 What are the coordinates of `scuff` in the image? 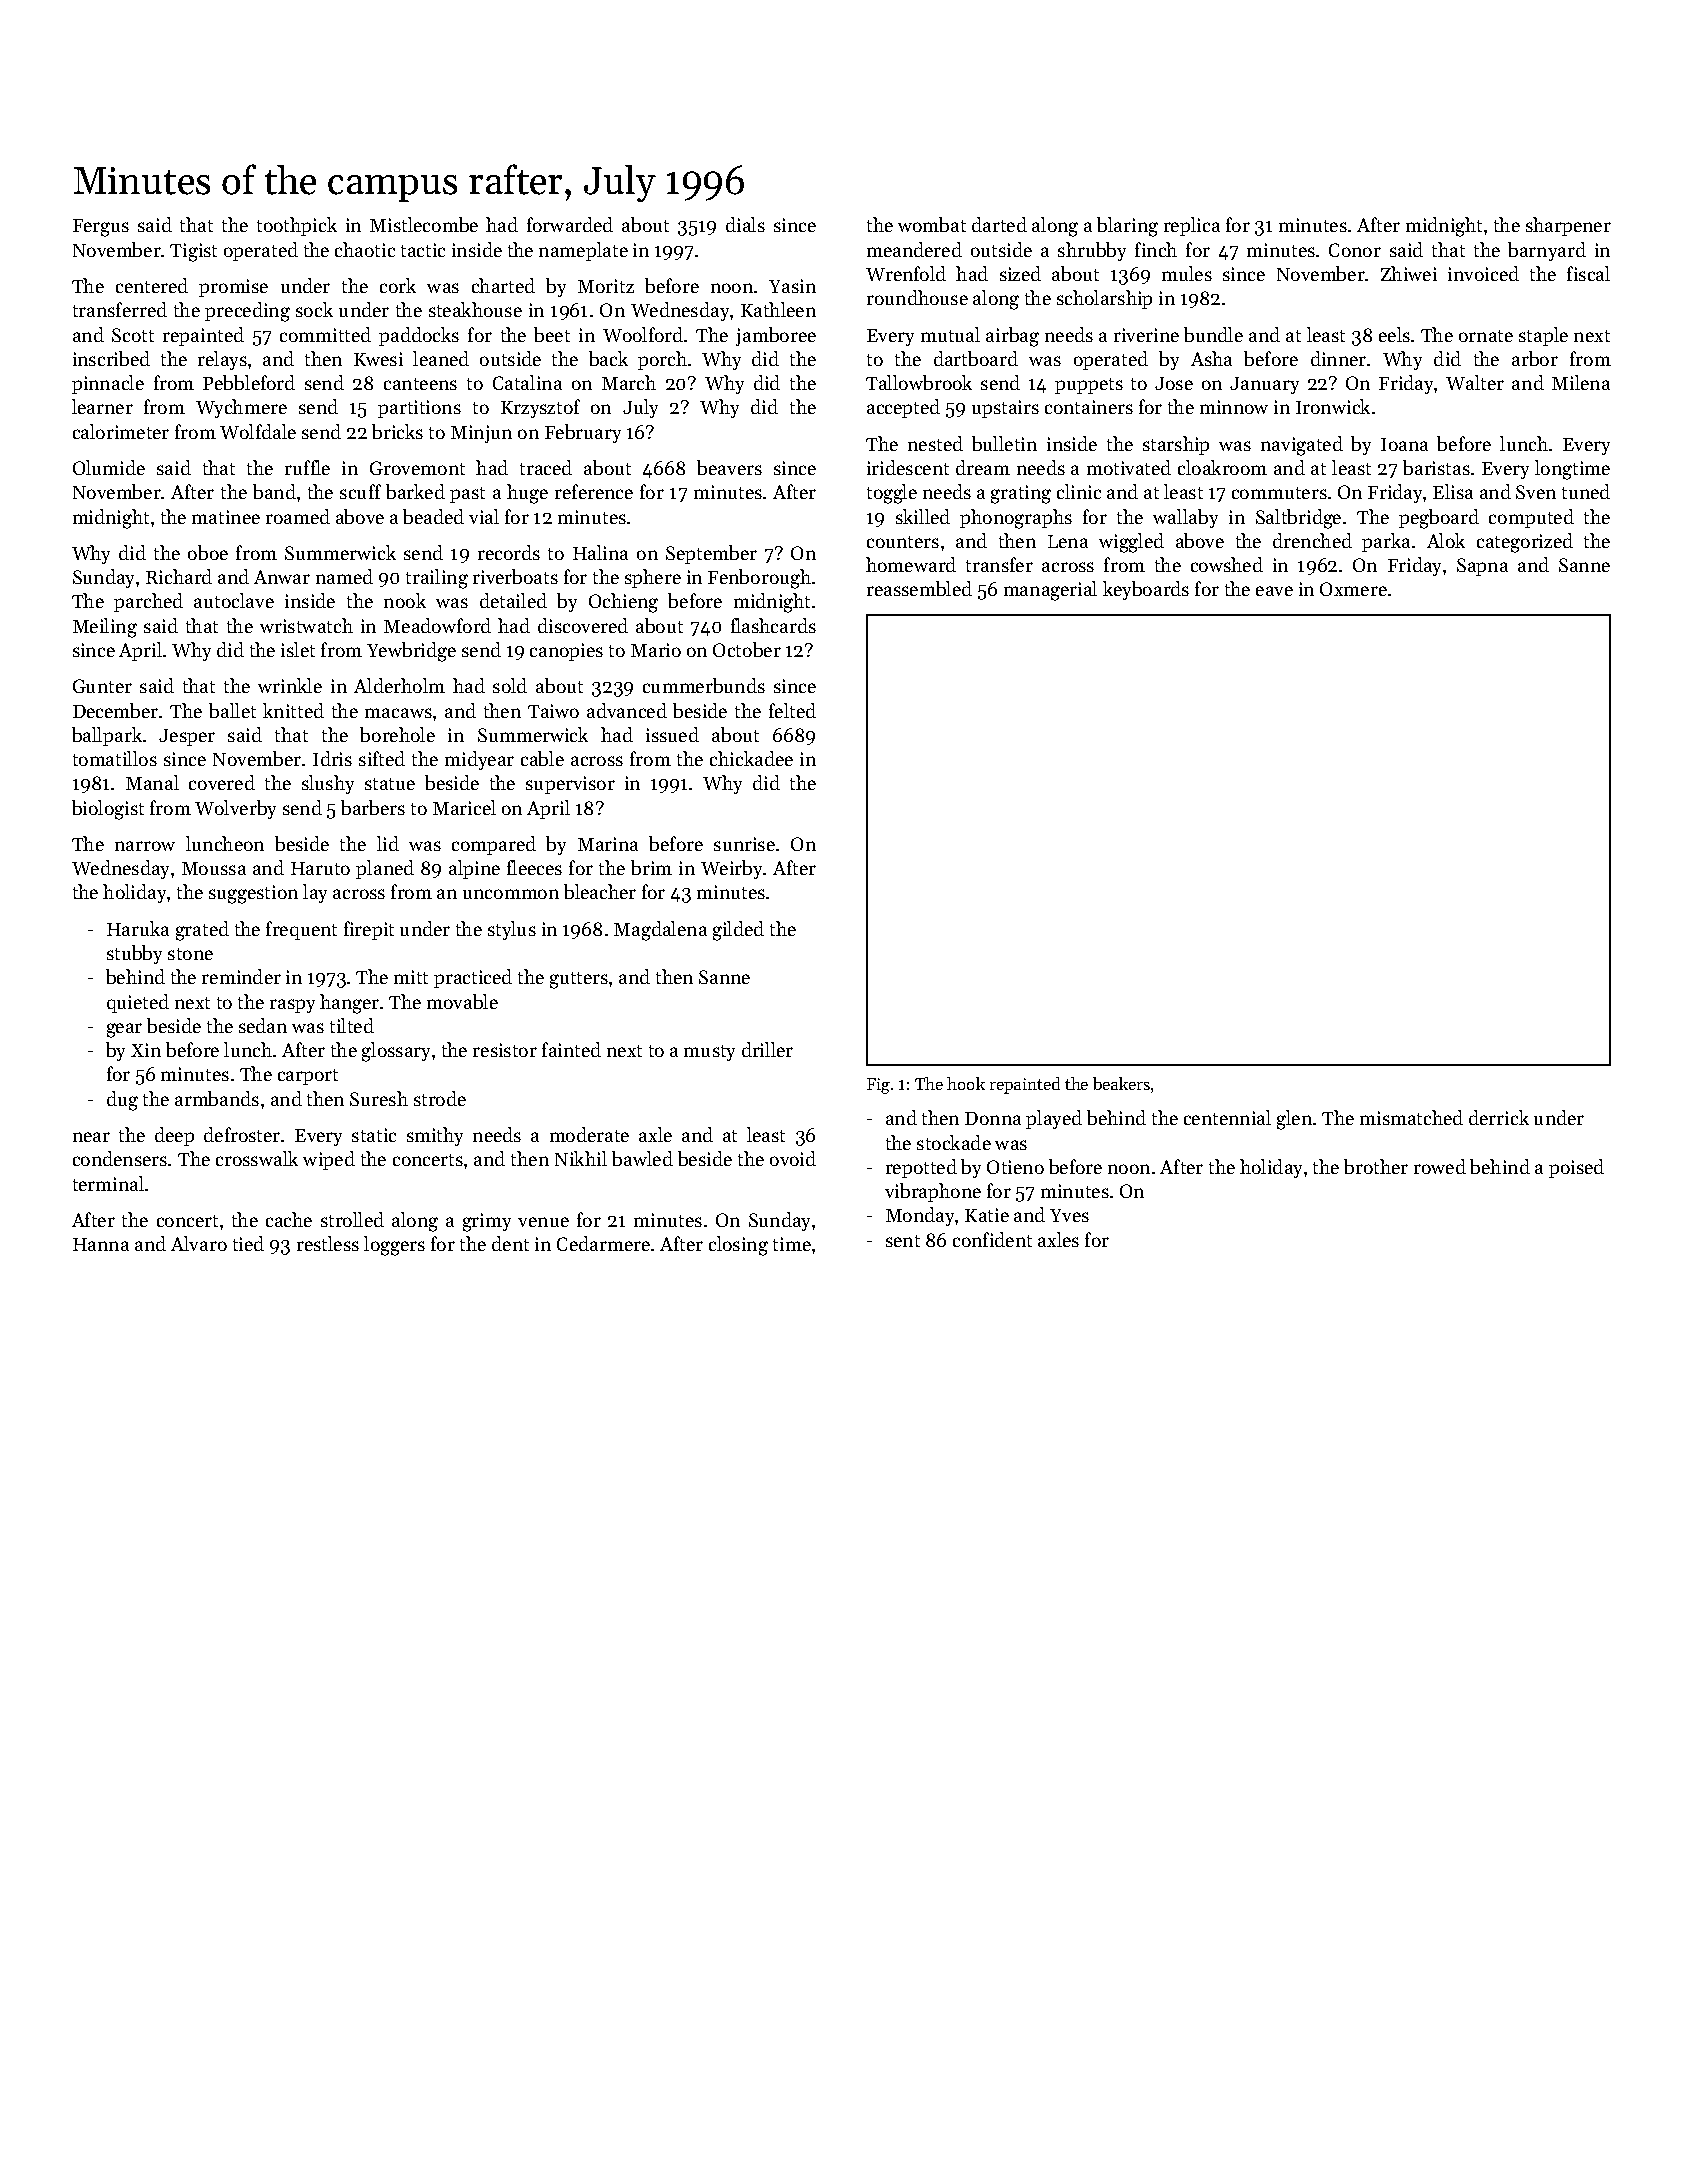 It's located at (360, 491).
